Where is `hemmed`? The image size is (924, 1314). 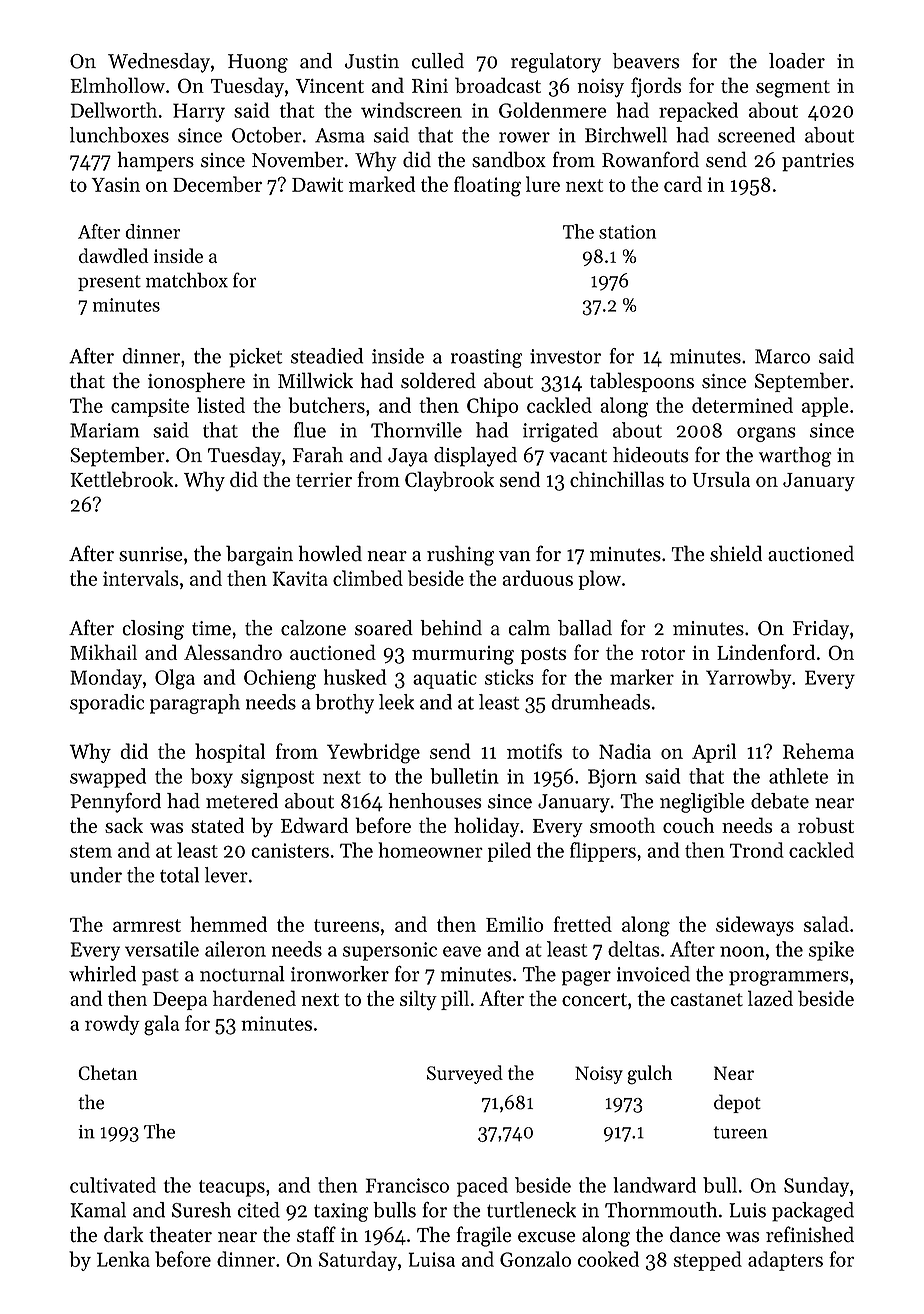 hemmed is located at coordinates (228, 924).
